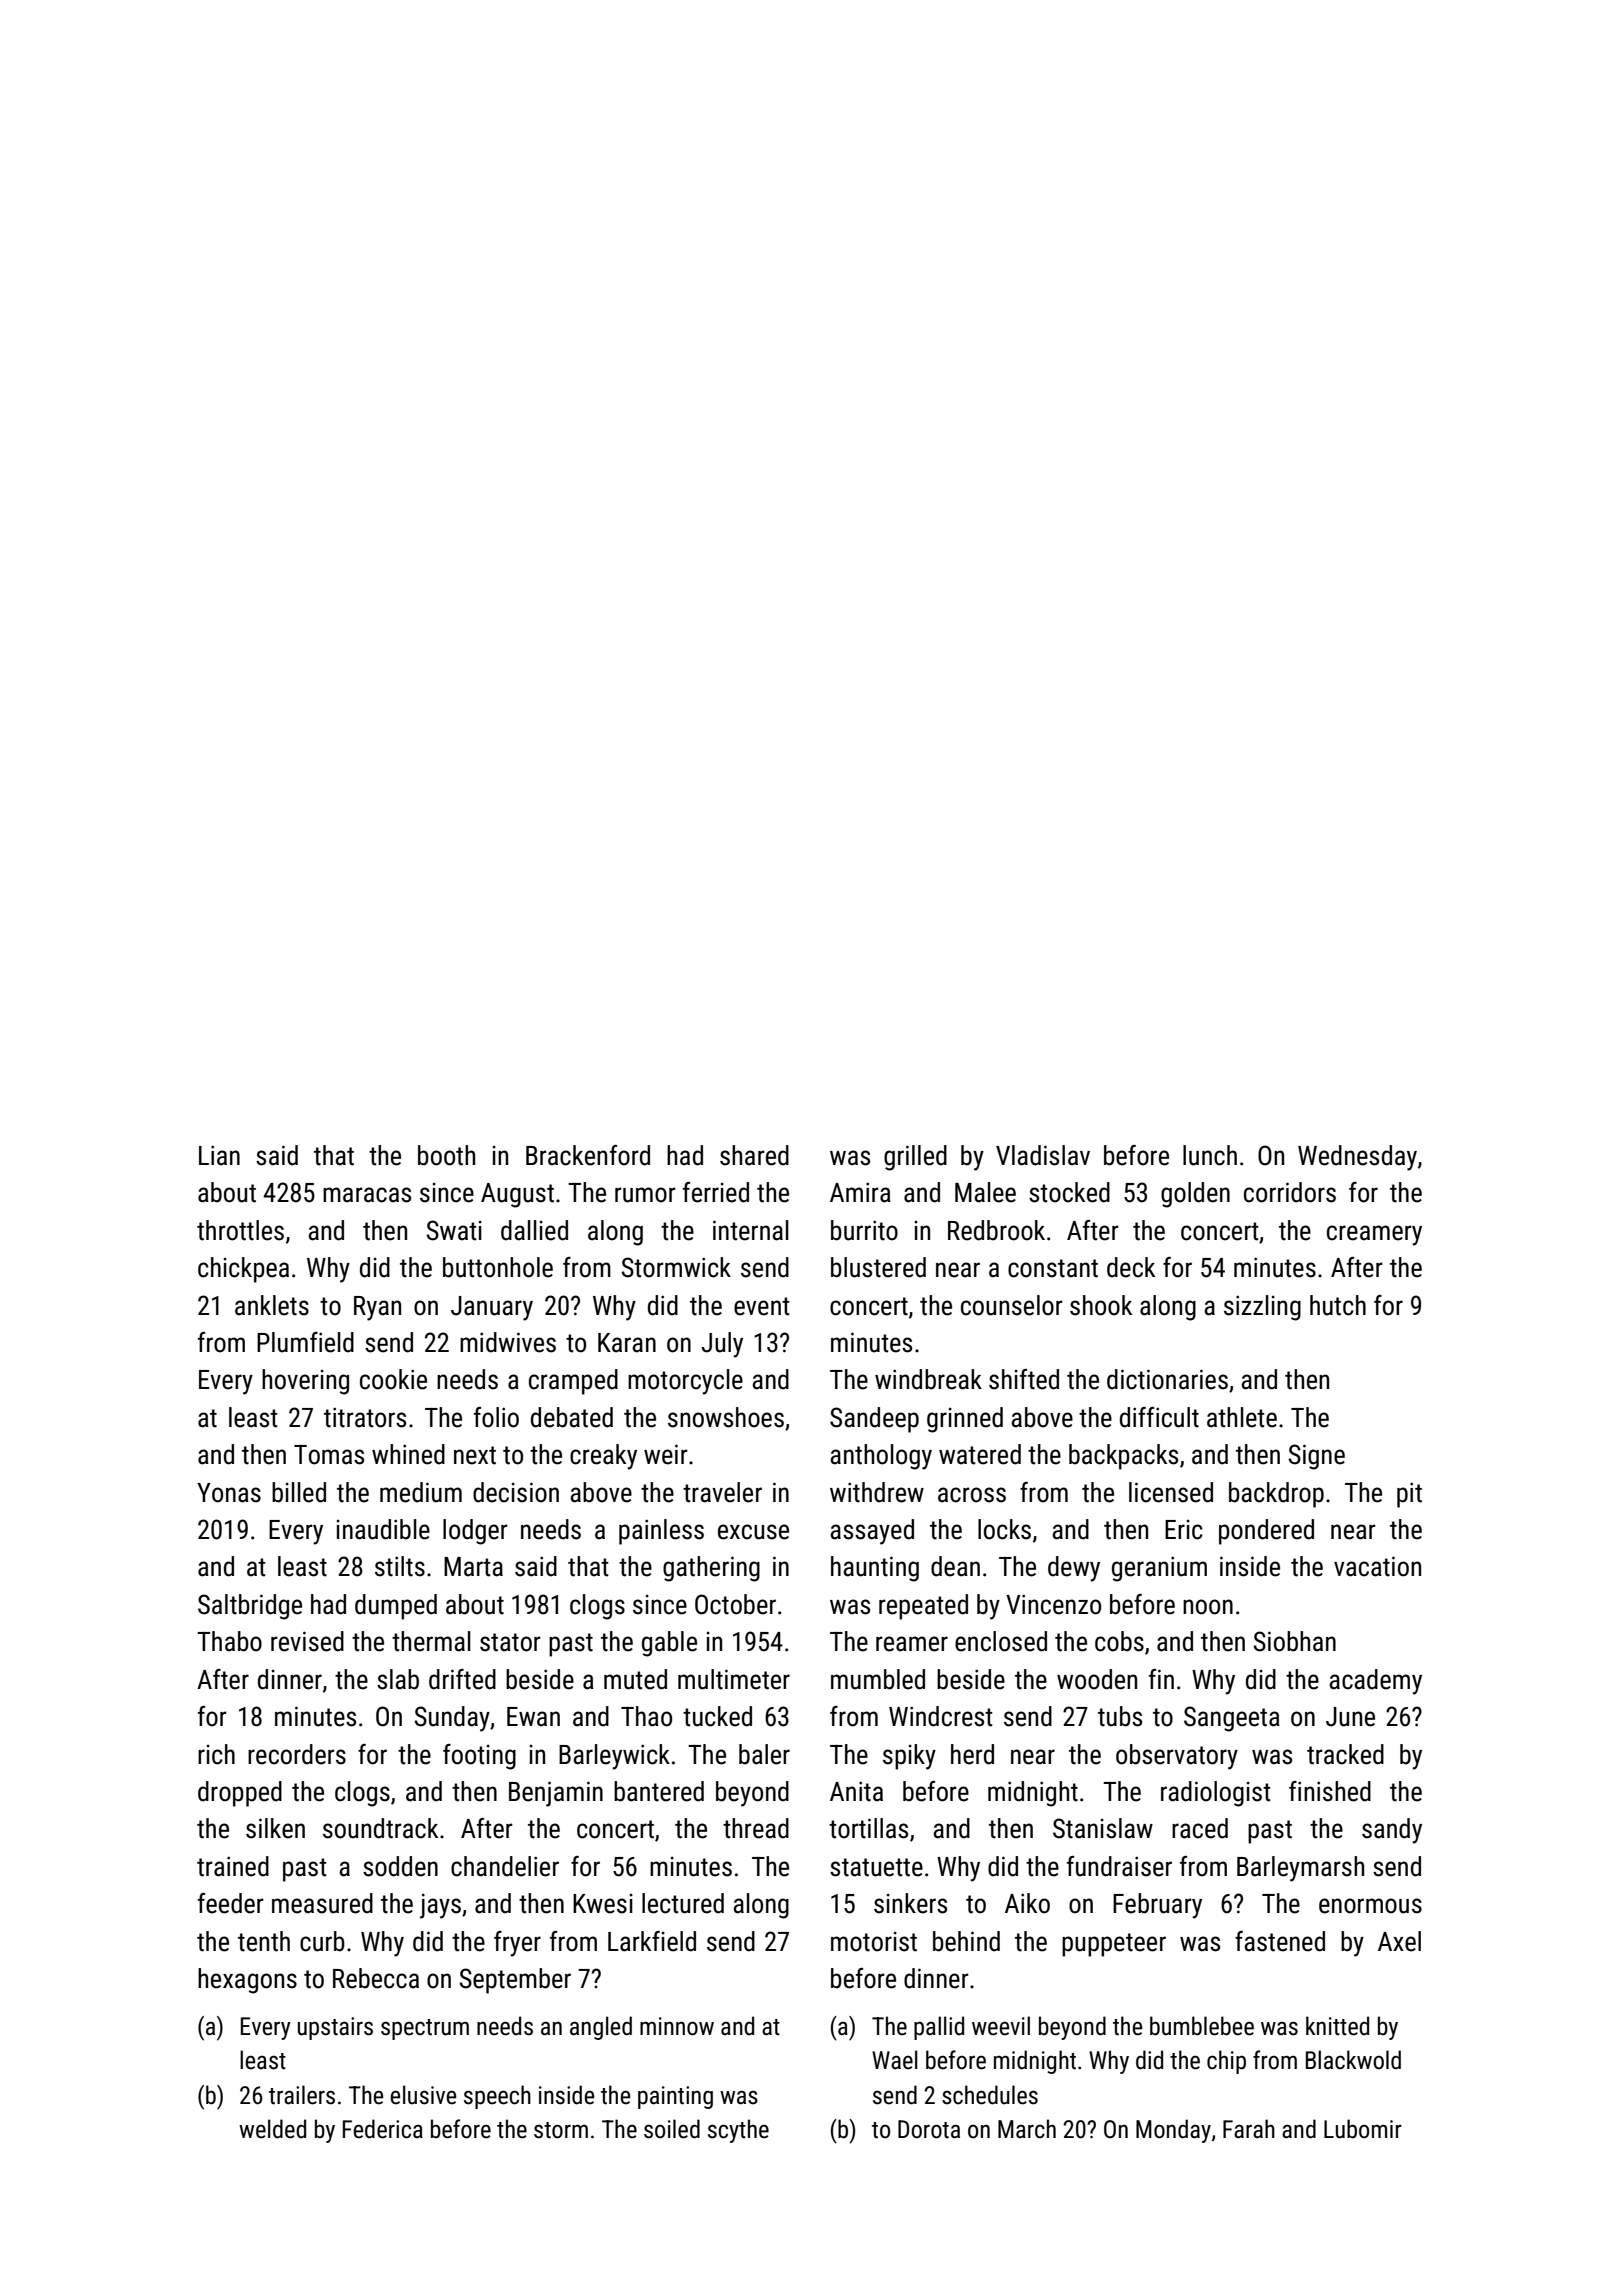 The height and width of the screenshot is (2292, 1620). What do you see at coordinates (446, 1155) in the screenshot?
I see `booth` at bounding box center [446, 1155].
